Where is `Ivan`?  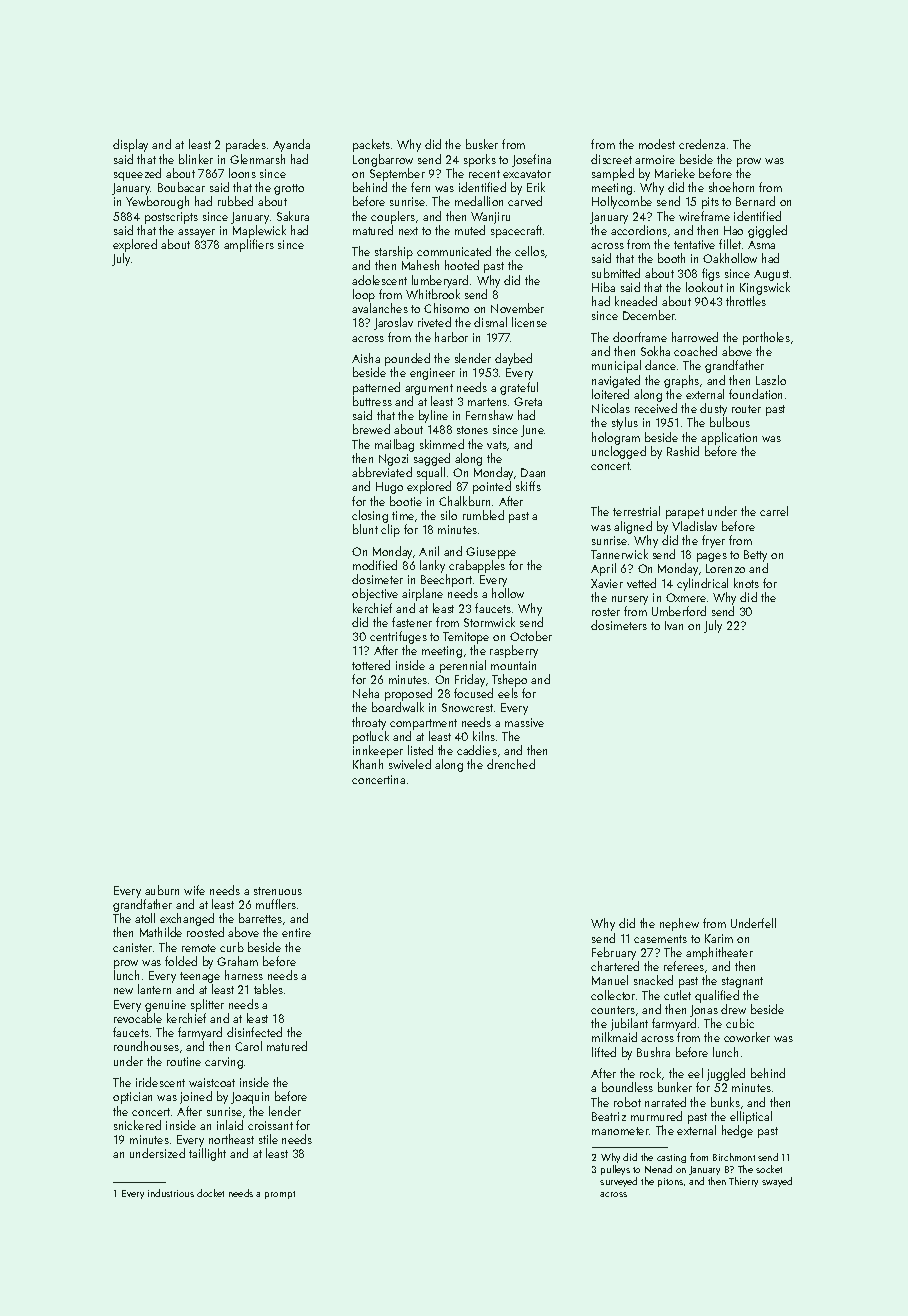 Ivan is located at coordinates (674, 625).
